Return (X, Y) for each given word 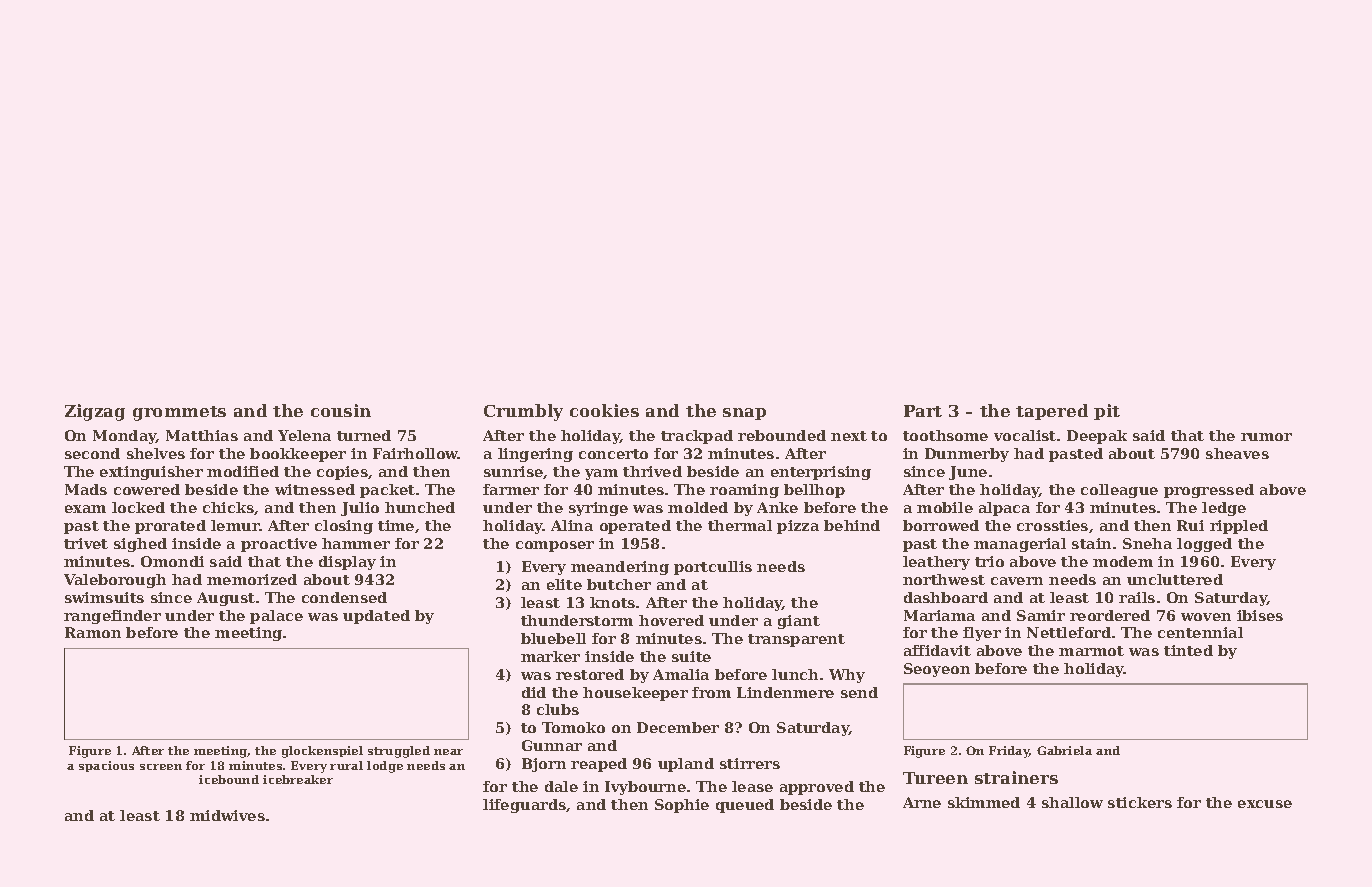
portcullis (713, 568)
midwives (227, 815)
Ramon (93, 632)
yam (601, 474)
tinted (1188, 650)
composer (555, 546)
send (859, 692)
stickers (1140, 802)
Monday (125, 437)
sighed (140, 545)
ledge (1224, 509)
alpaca (1004, 509)
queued (745, 806)
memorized (252, 579)
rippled (1239, 527)
